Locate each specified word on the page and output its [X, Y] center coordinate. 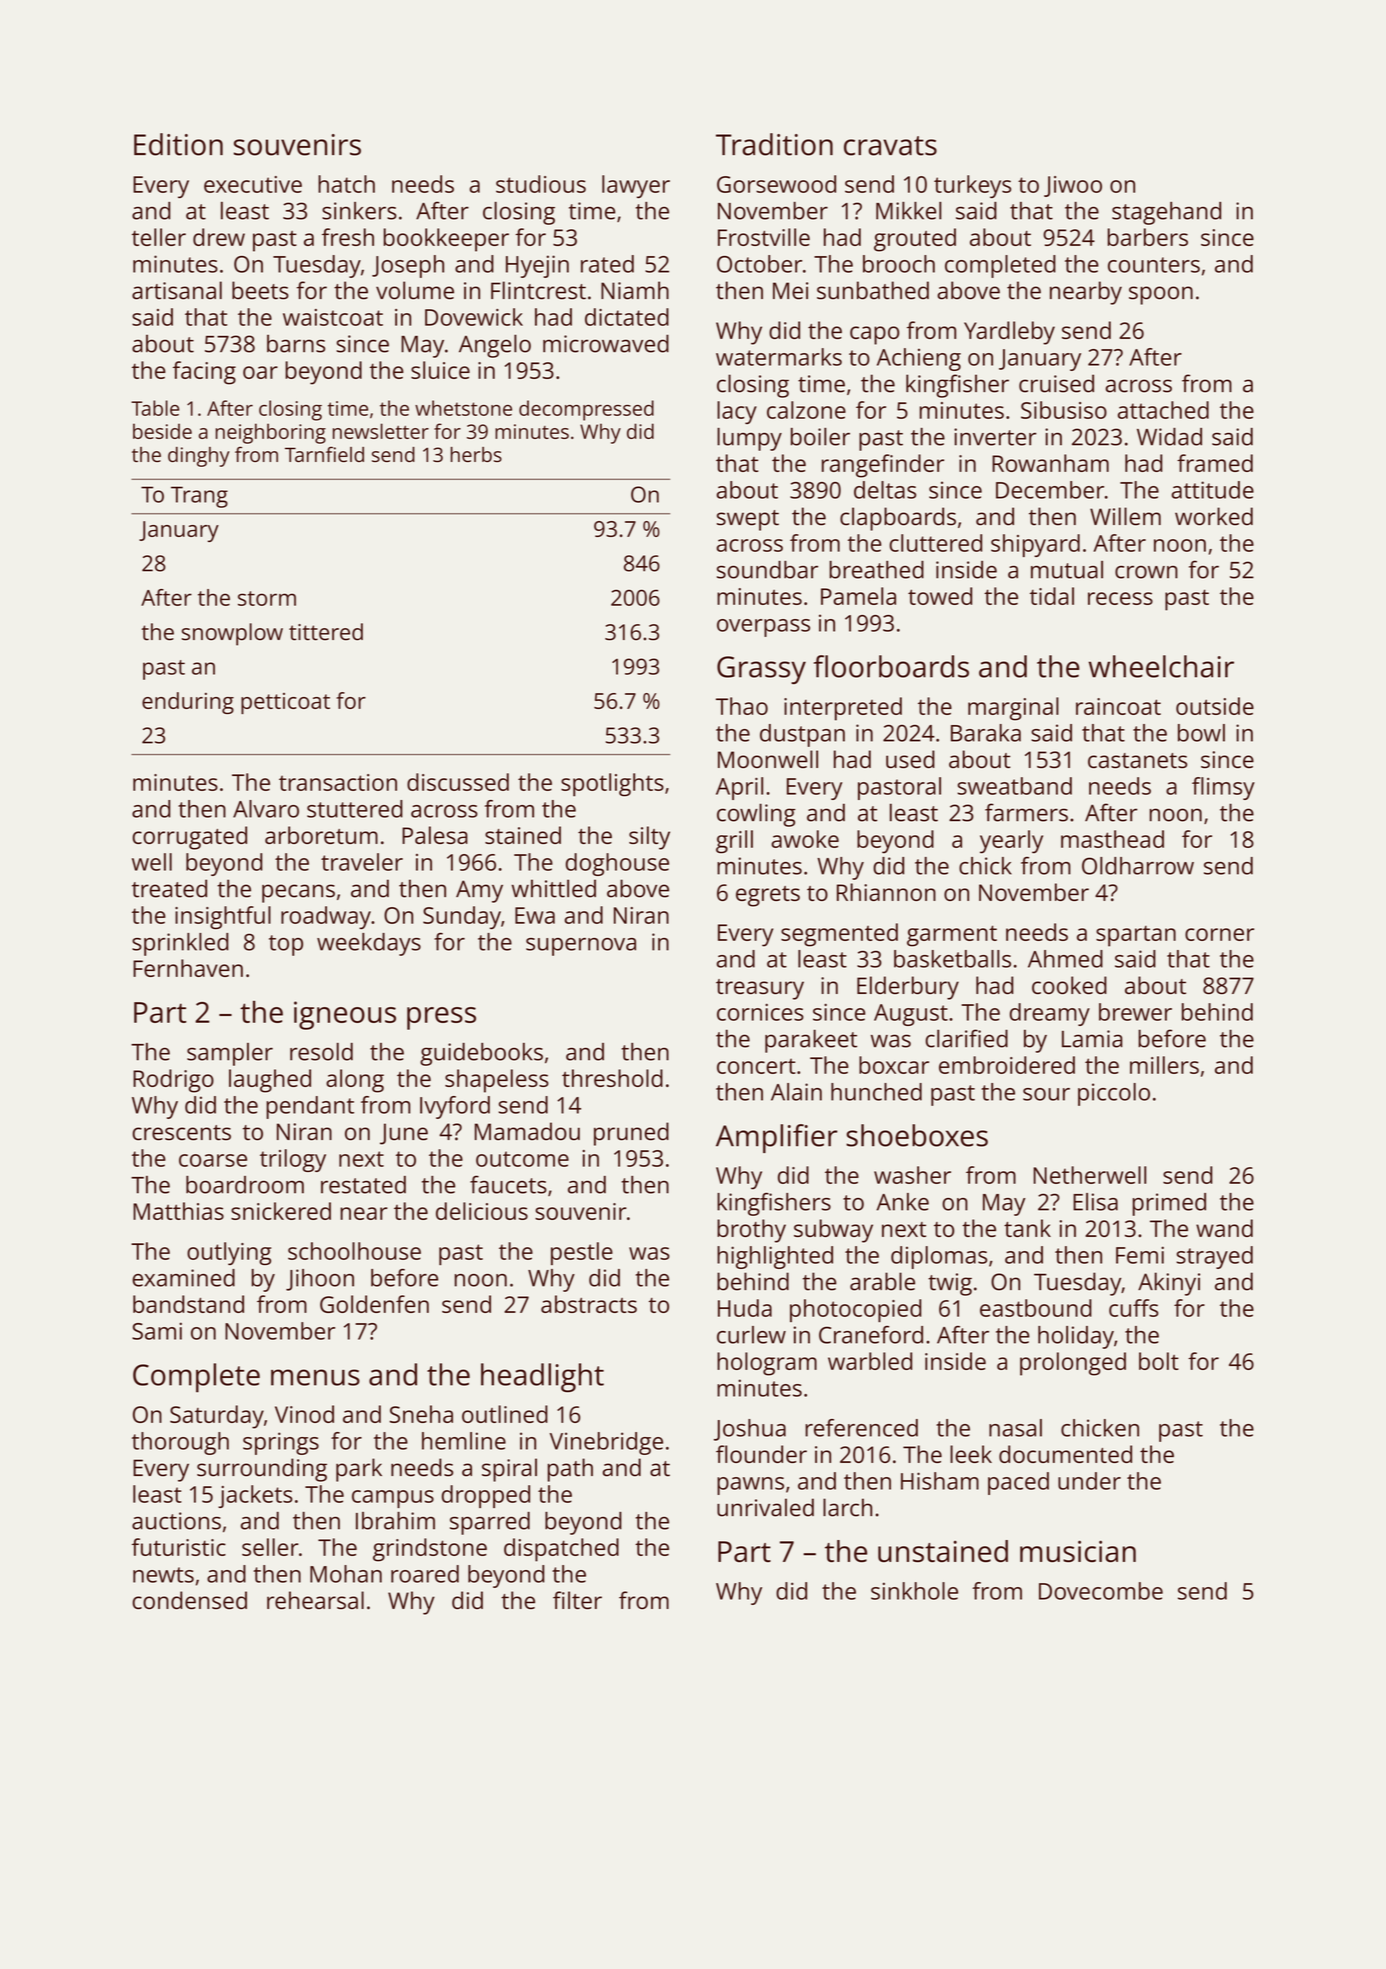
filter [577, 1600]
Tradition [774, 144]
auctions [176, 1521]
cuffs [1134, 1308]
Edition [178, 144]
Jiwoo [1073, 186]
